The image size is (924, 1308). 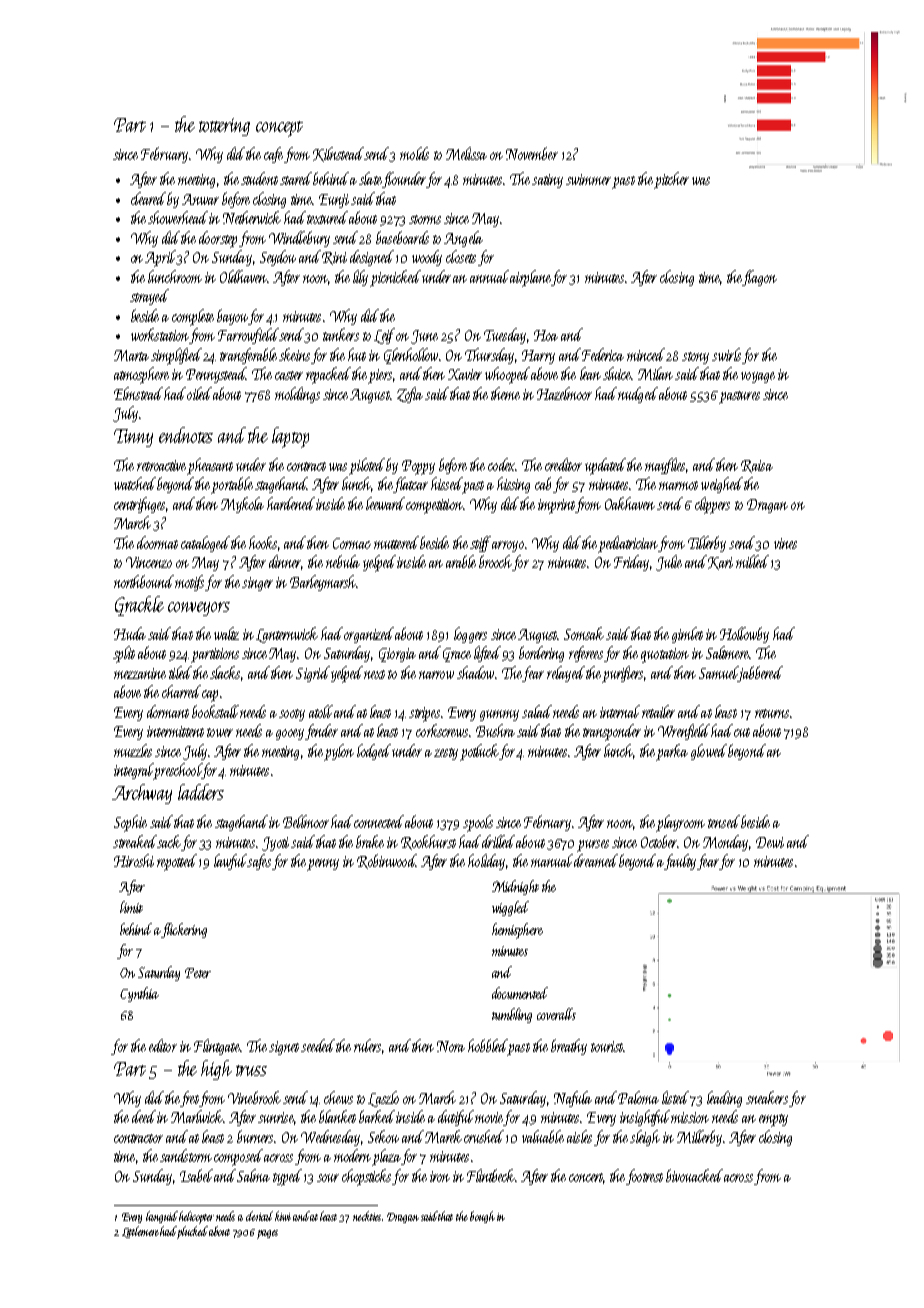 I want to click on glowed, so click(x=709, y=752).
